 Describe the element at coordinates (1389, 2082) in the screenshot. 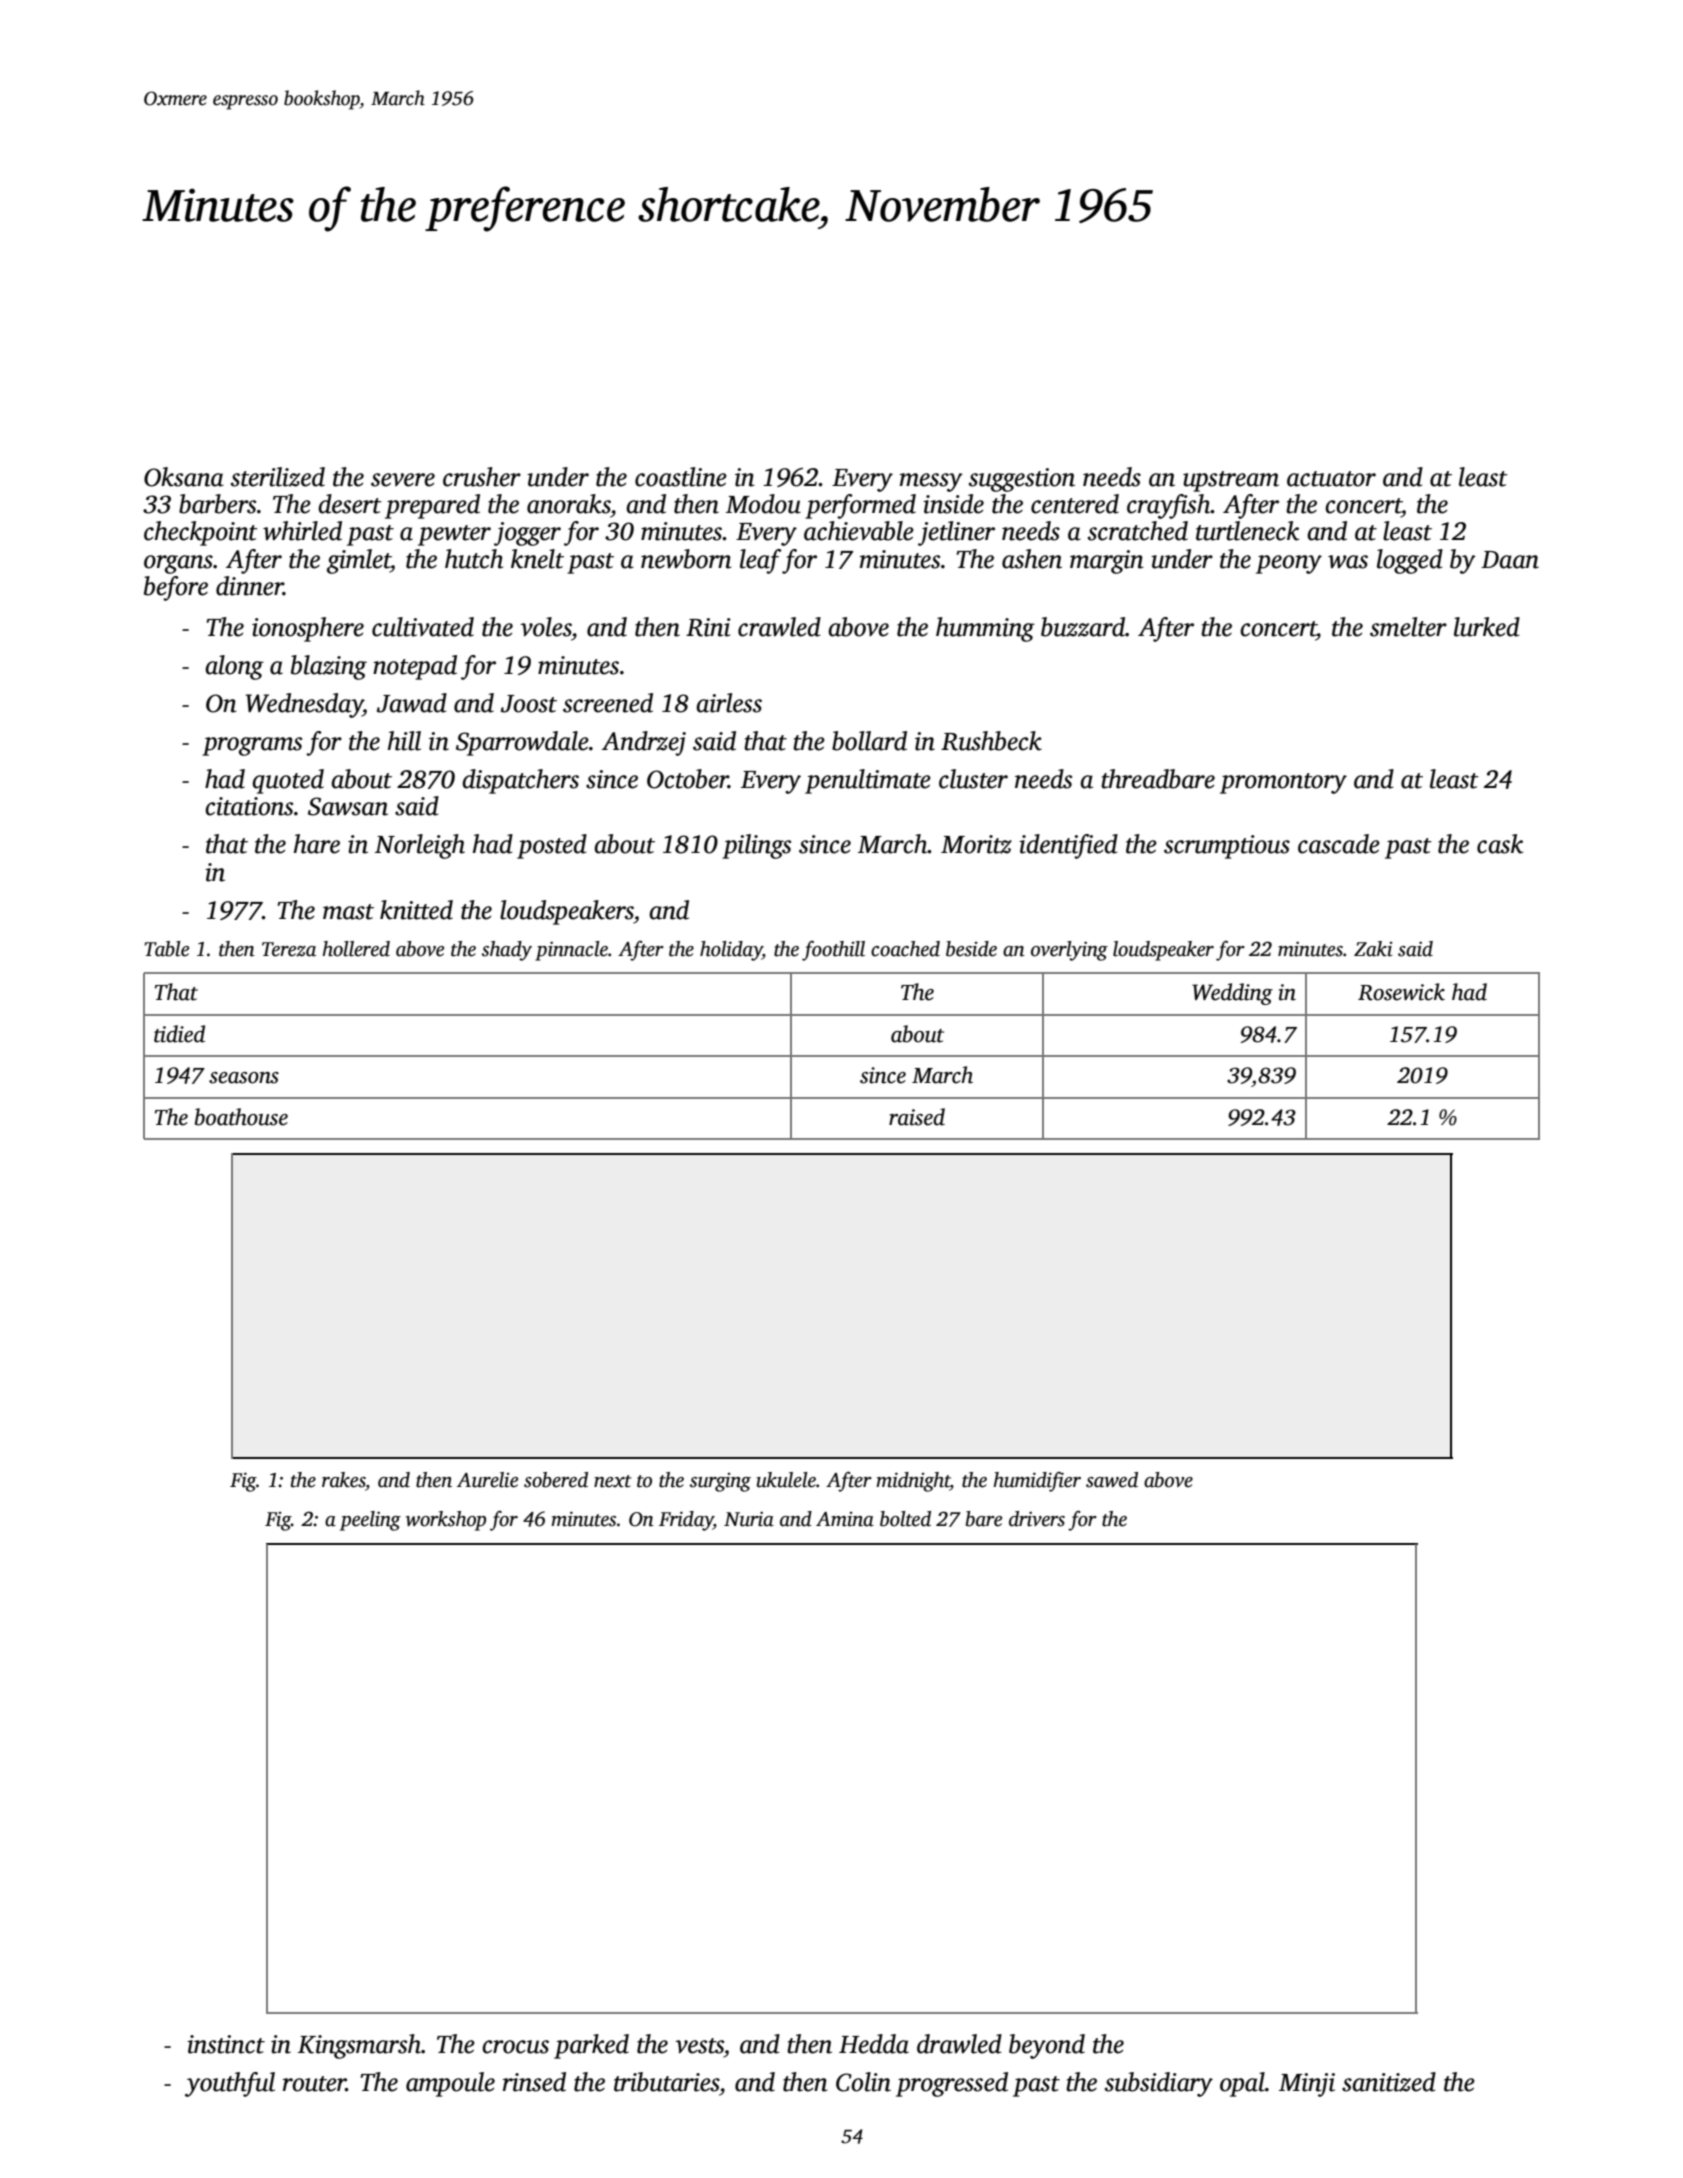

I see `sanitized` at that location.
